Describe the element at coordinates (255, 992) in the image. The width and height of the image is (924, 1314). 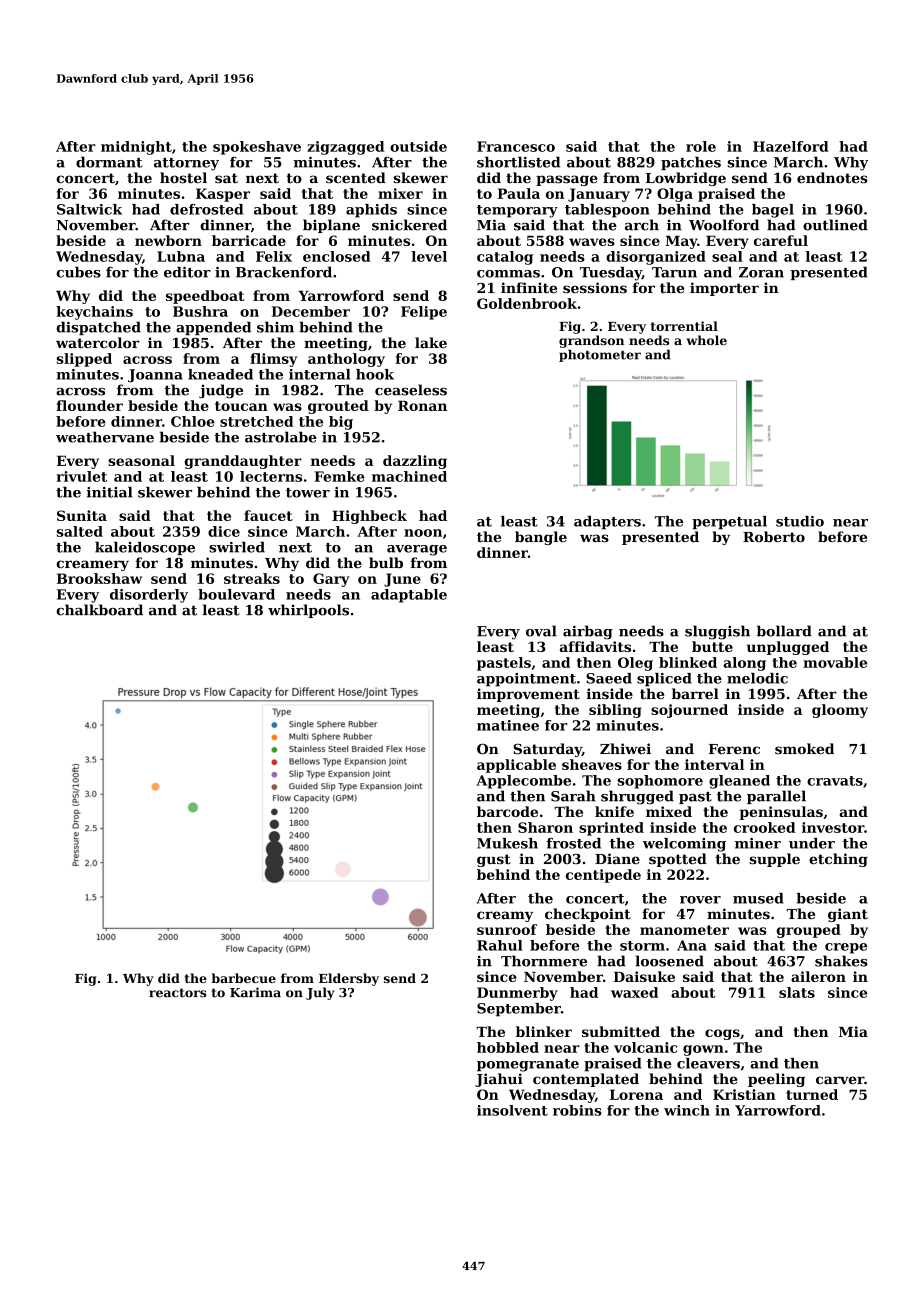
I see `Karima` at that location.
